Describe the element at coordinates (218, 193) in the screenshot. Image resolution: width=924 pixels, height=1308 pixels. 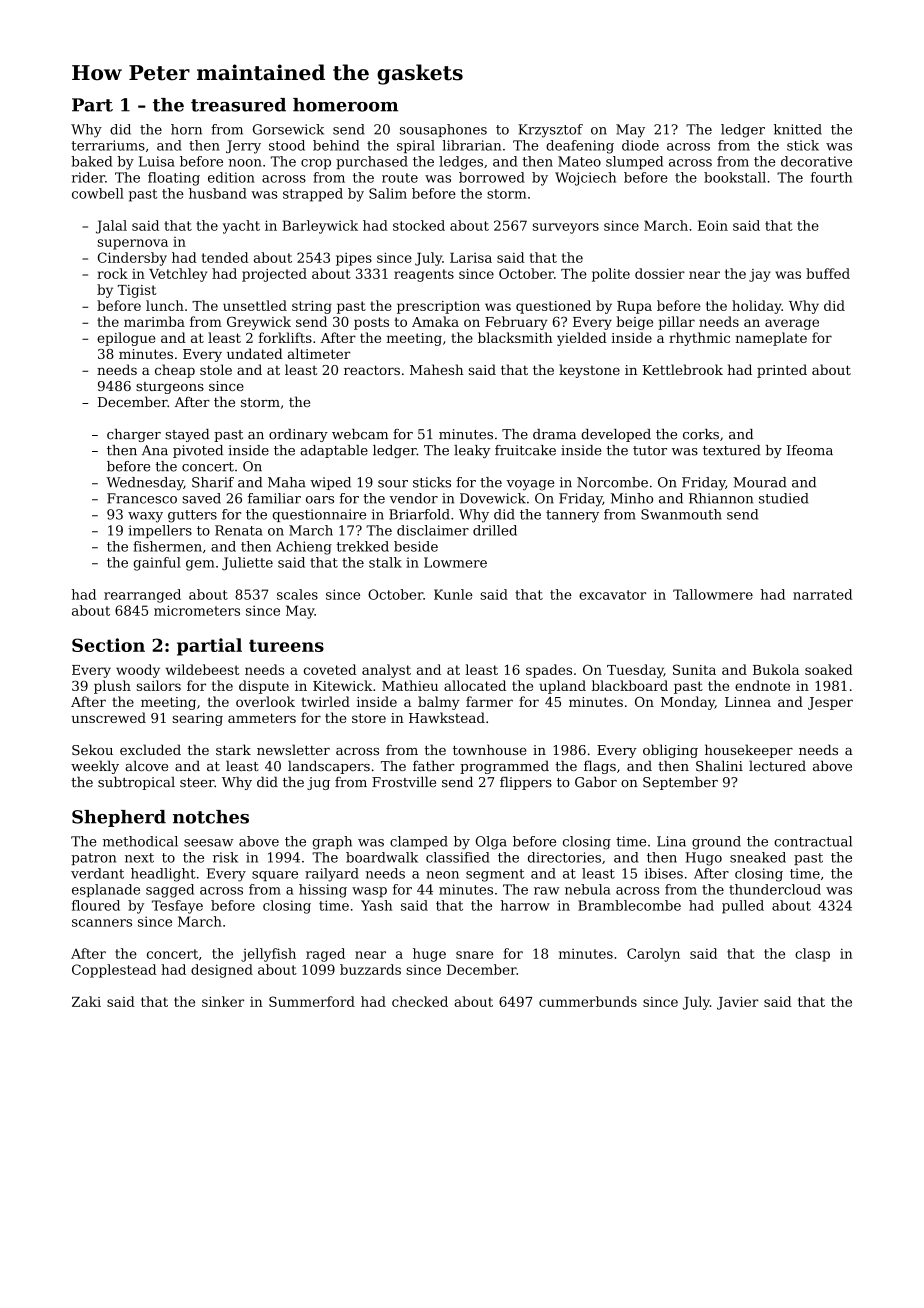
I see `husband` at that location.
